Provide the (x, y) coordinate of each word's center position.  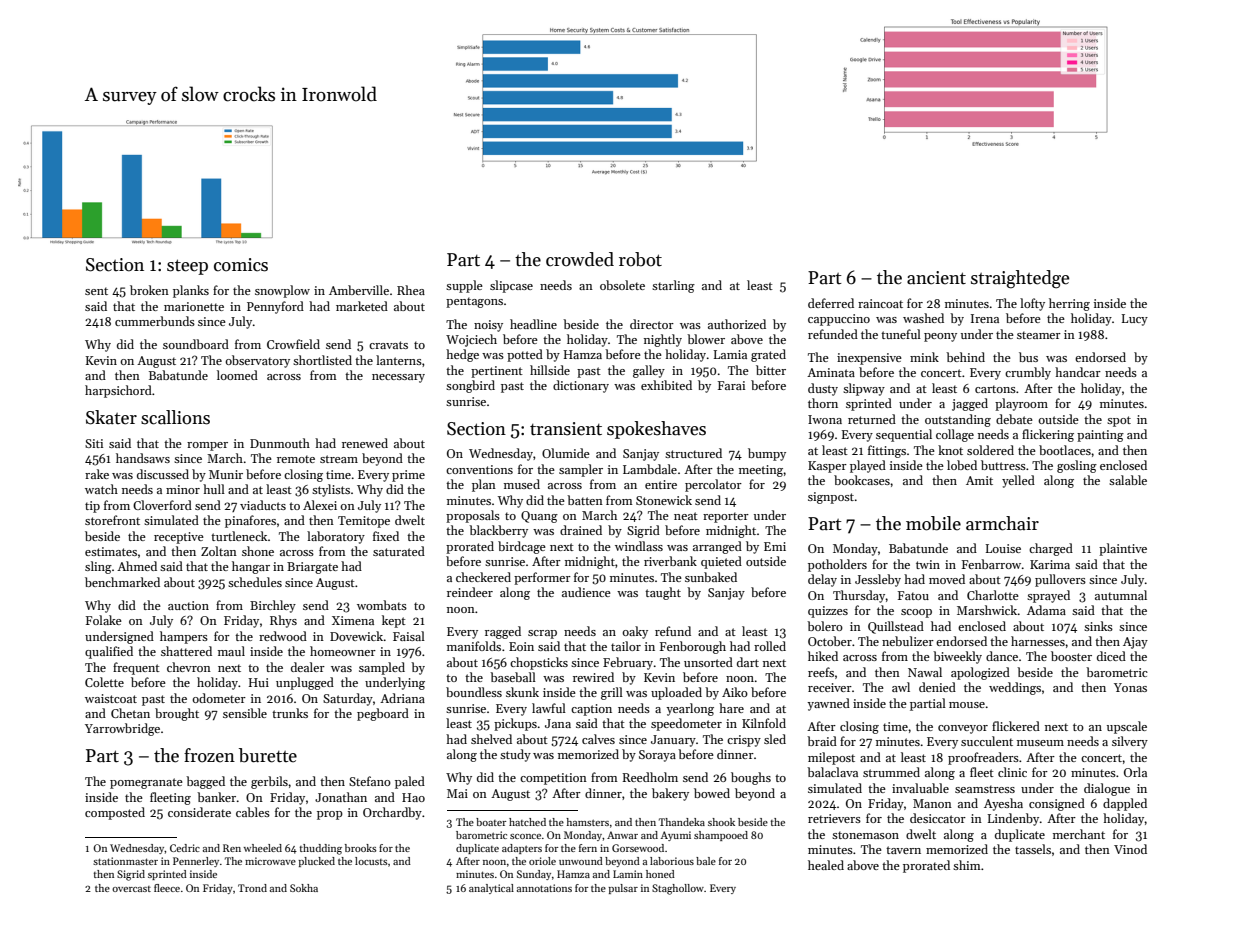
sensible (245, 713)
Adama (1046, 610)
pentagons (474, 302)
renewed (365, 443)
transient (566, 429)
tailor (626, 646)
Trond (252, 888)
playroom (1021, 404)
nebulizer (908, 641)
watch (101, 489)
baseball (513, 677)
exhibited (666, 385)
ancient (936, 278)
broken (149, 290)
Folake (104, 620)
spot (1119, 421)
